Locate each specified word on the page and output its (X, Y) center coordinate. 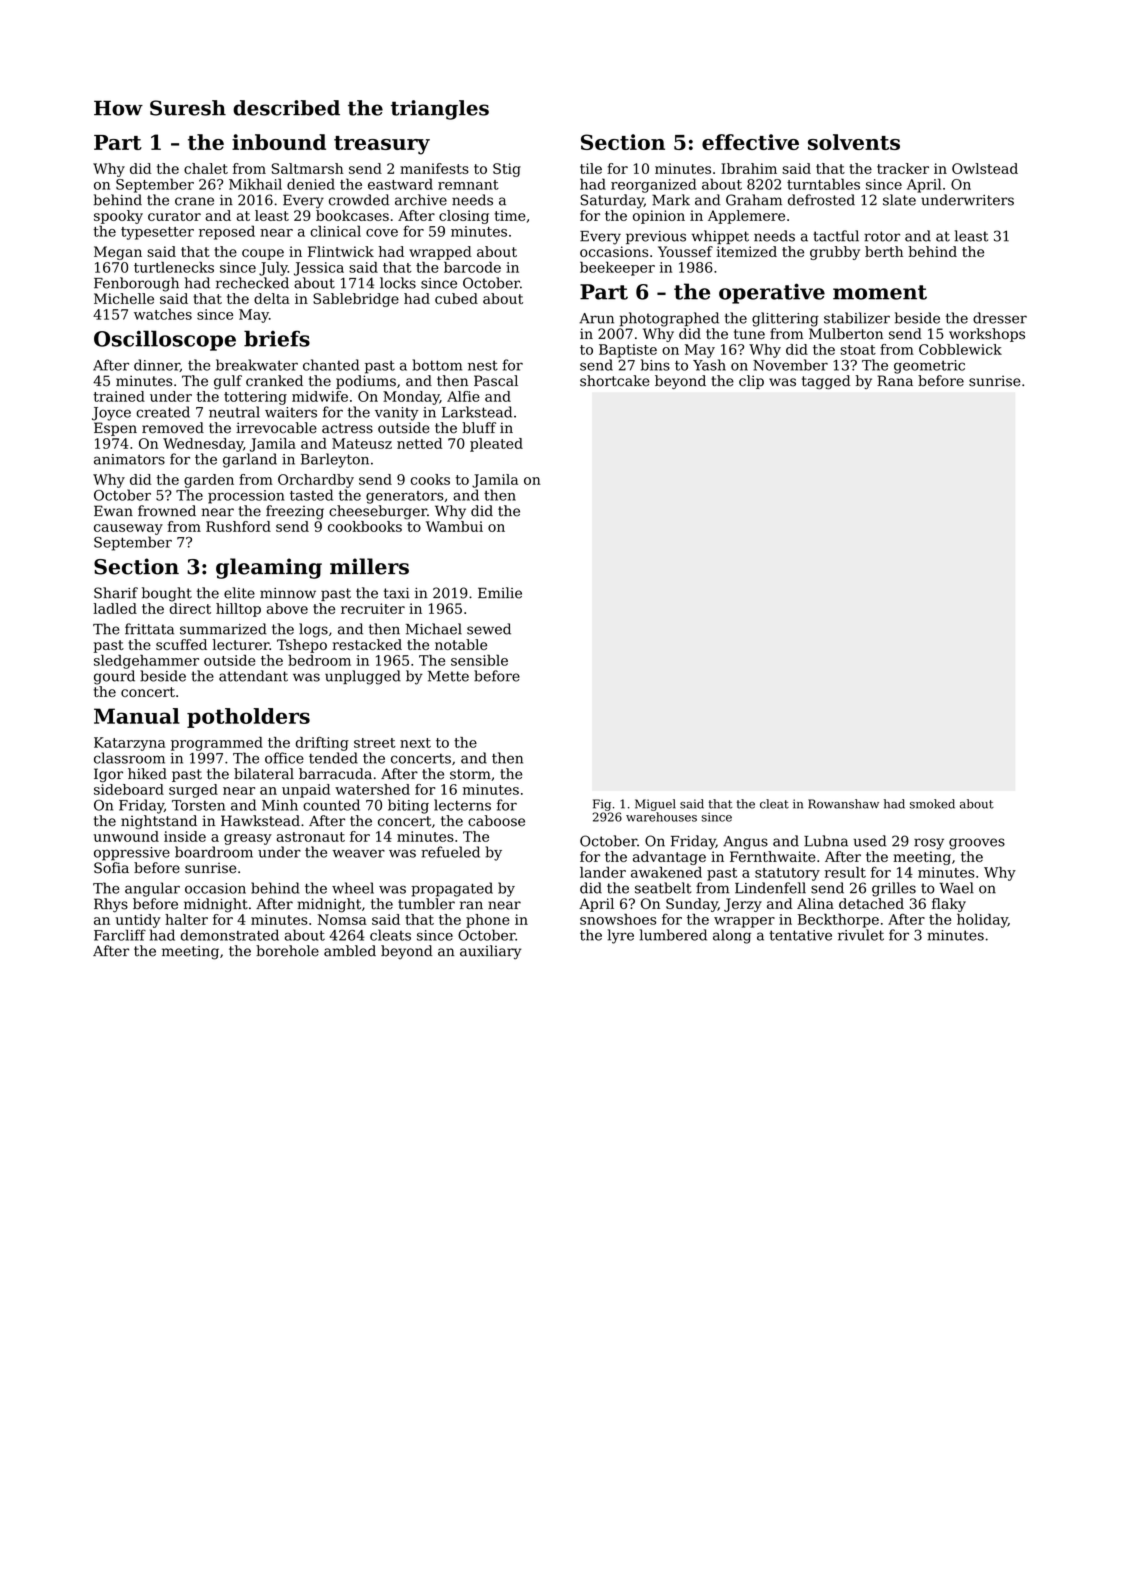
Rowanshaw (843, 804)
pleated (496, 445)
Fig (602, 805)
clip (751, 382)
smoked (932, 804)
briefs (277, 338)
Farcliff (120, 935)
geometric (929, 367)
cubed (456, 298)
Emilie (500, 593)
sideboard (129, 789)
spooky (118, 217)
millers (369, 566)
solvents (854, 142)
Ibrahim (749, 168)
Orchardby (316, 481)
